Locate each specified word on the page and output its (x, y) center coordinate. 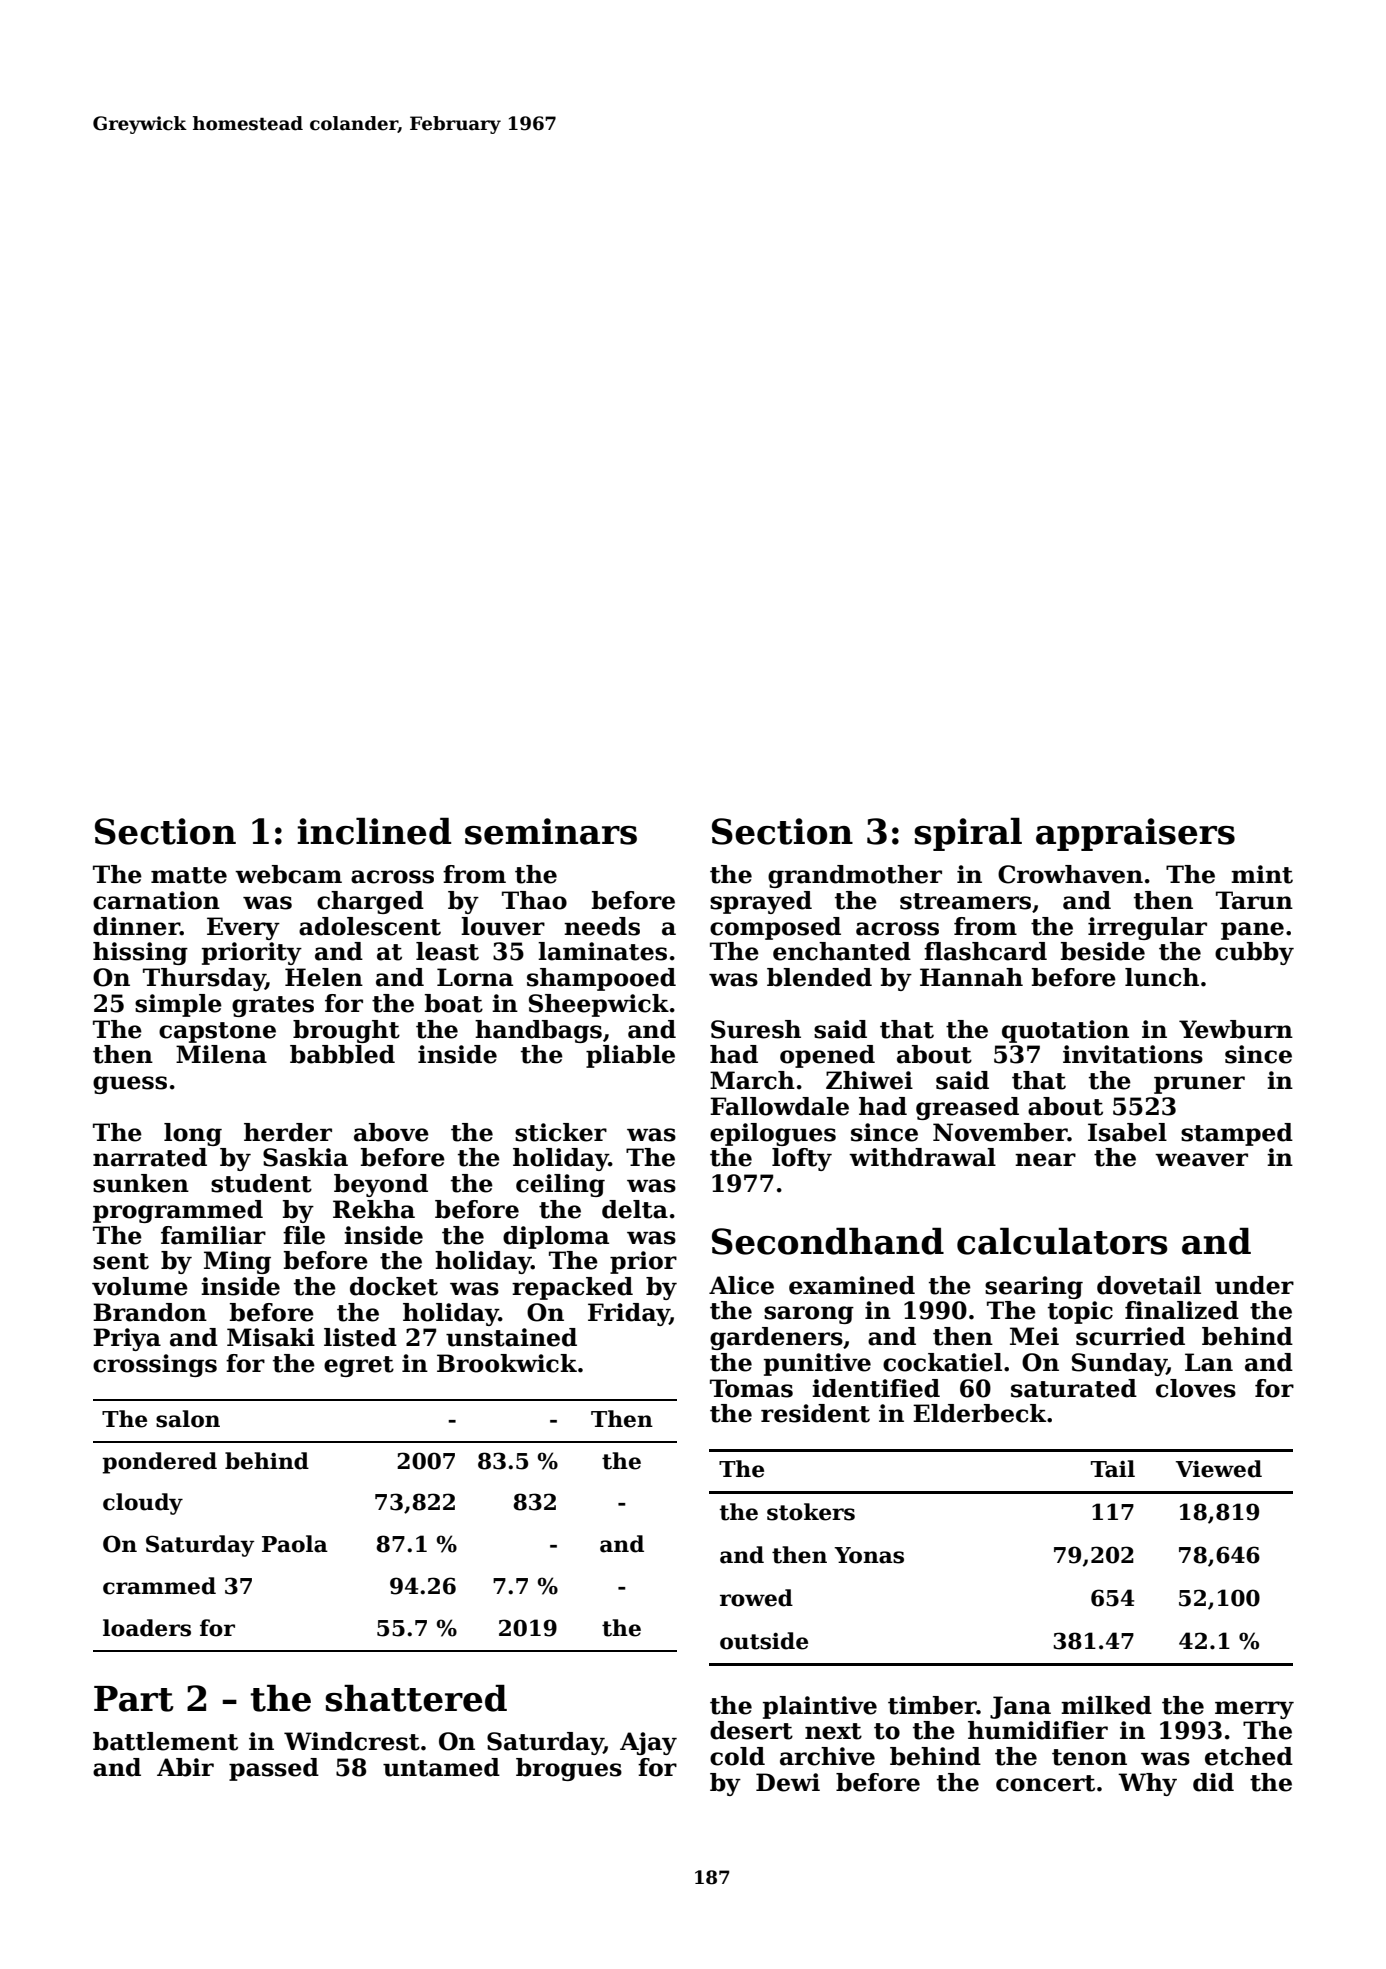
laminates (602, 951)
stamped (1237, 1134)
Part (134, 1699)
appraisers (1135, 834)
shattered (416, 1698)
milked (1106, 1705)
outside (764, 1641)
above (391, 1132)
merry (1254, 1710)
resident (815, 1413)
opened (827, 1056)
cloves (1196, 1388)
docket (394, 1286)
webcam (288, 874)
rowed (756, 1598)
